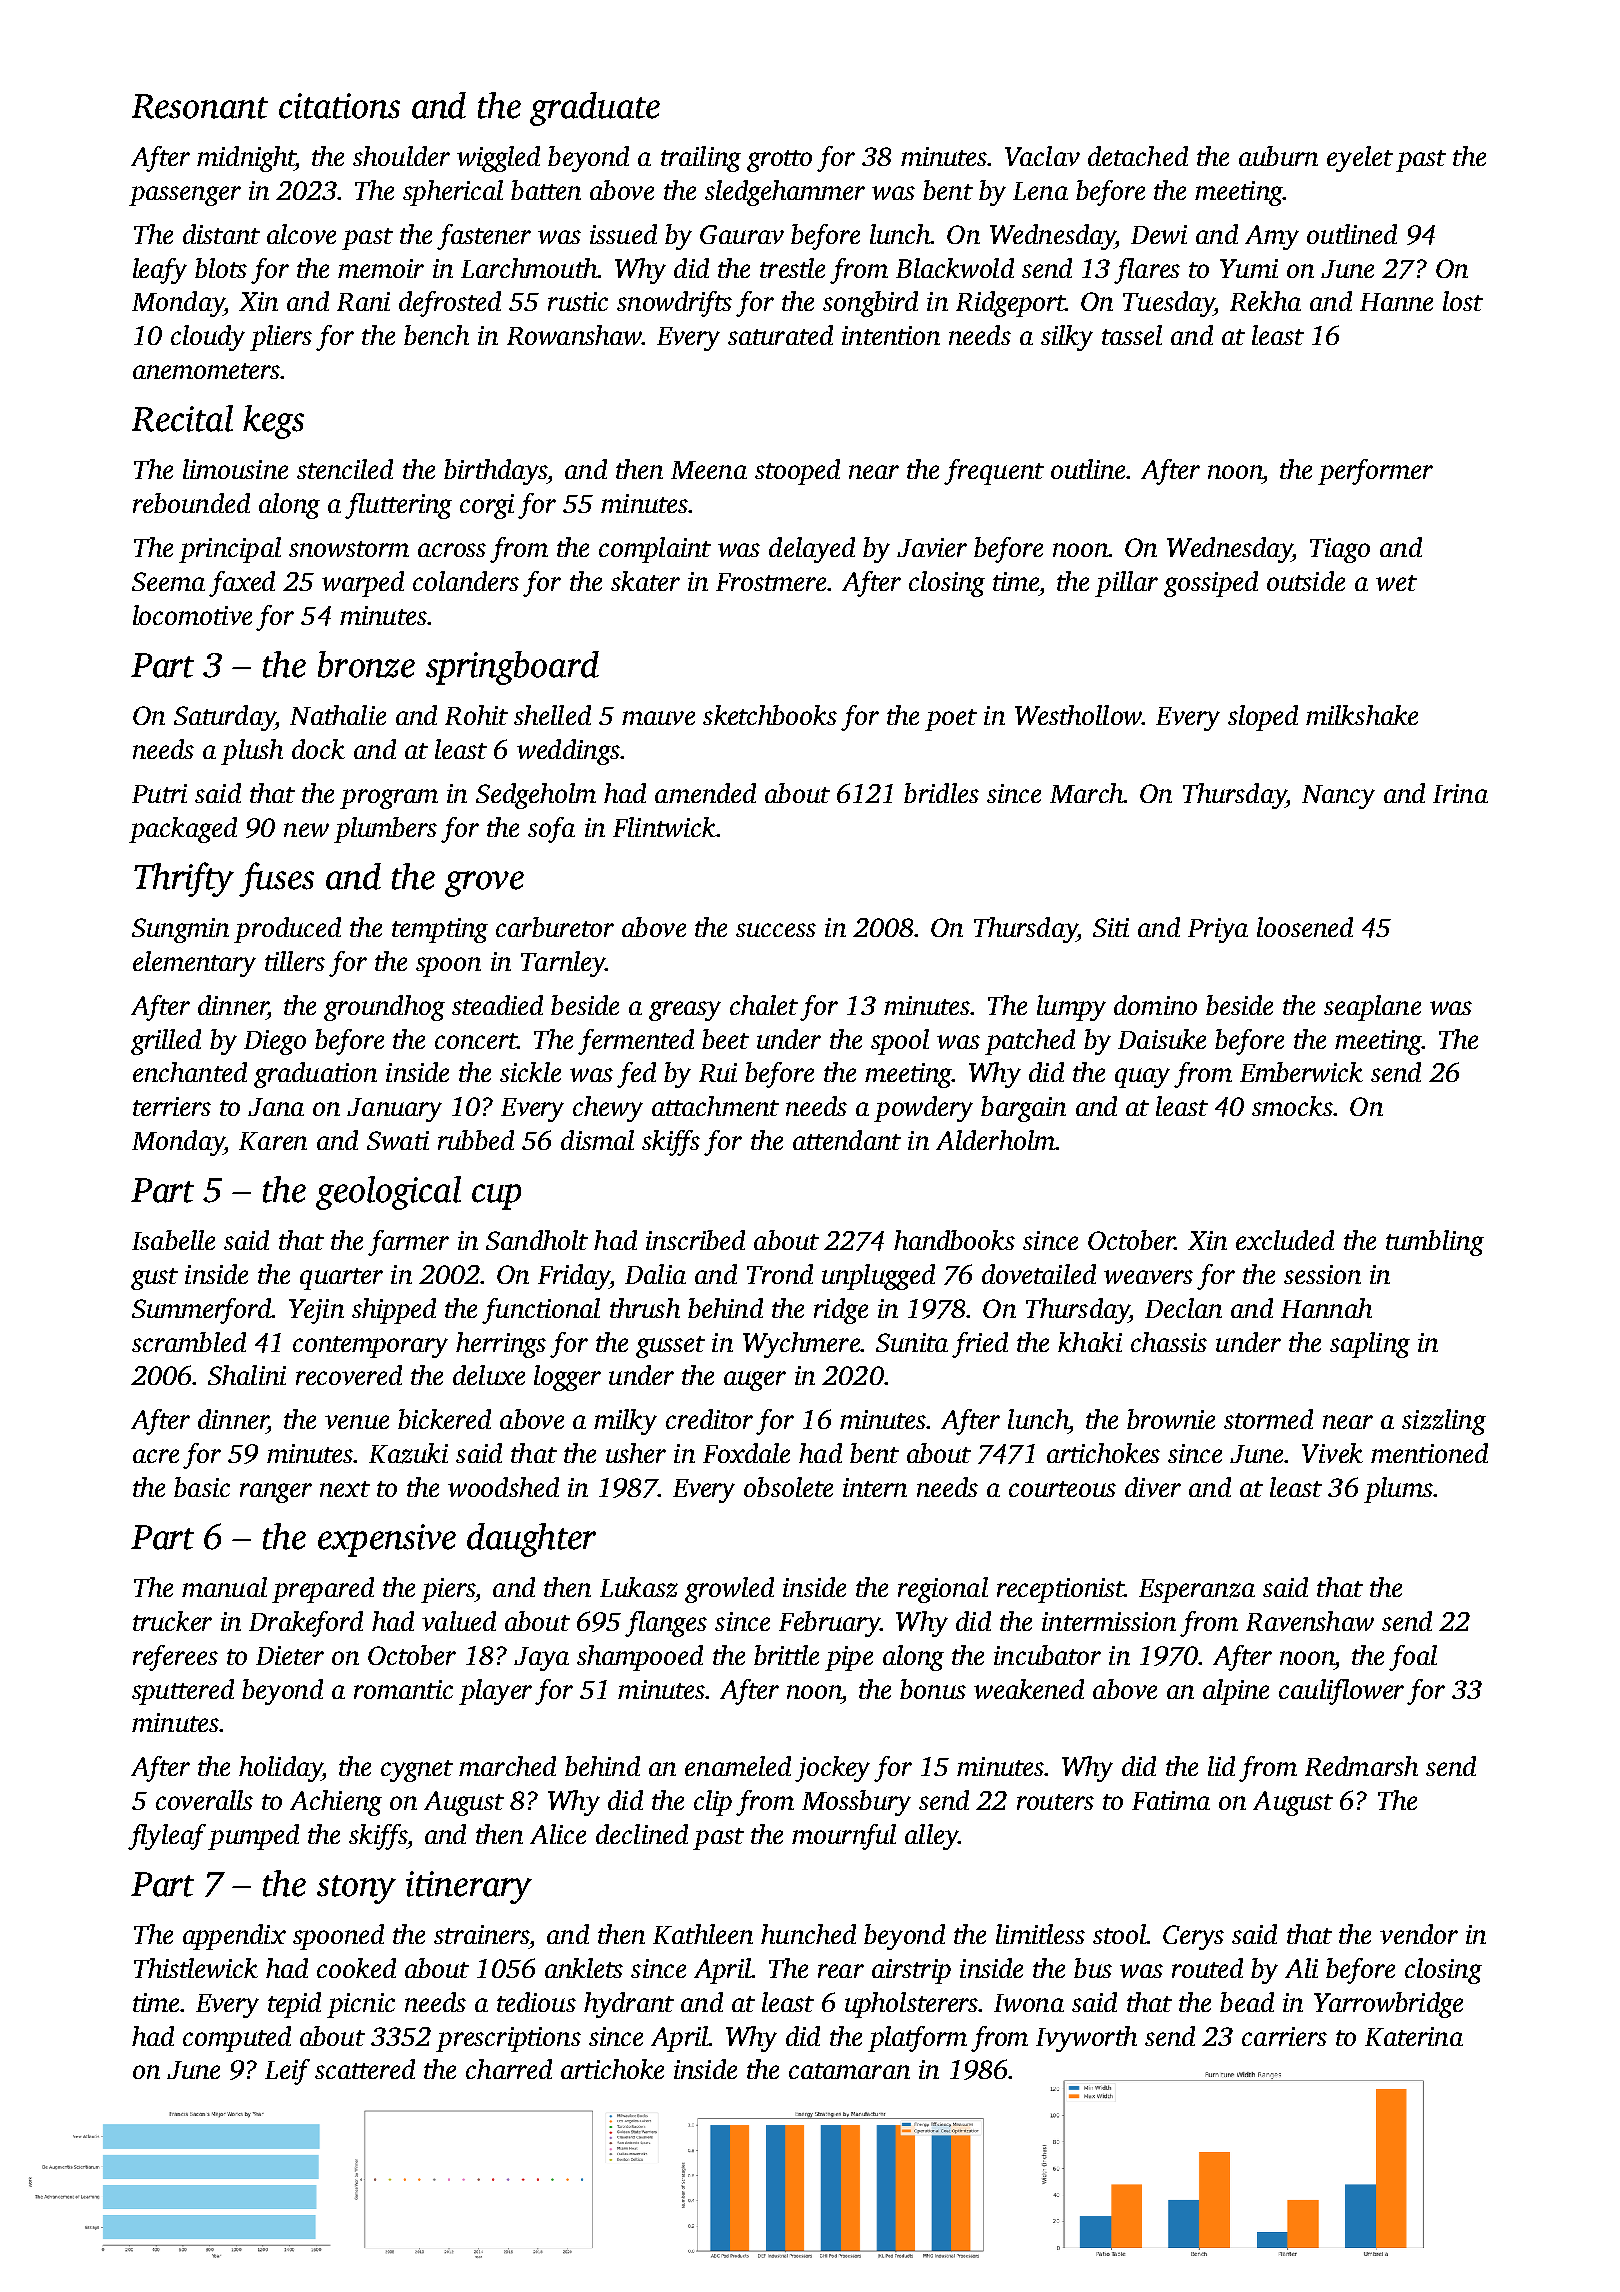 The height and width of the document is (2292, 1620). I want to click on appendix, so click(234, 1937).
